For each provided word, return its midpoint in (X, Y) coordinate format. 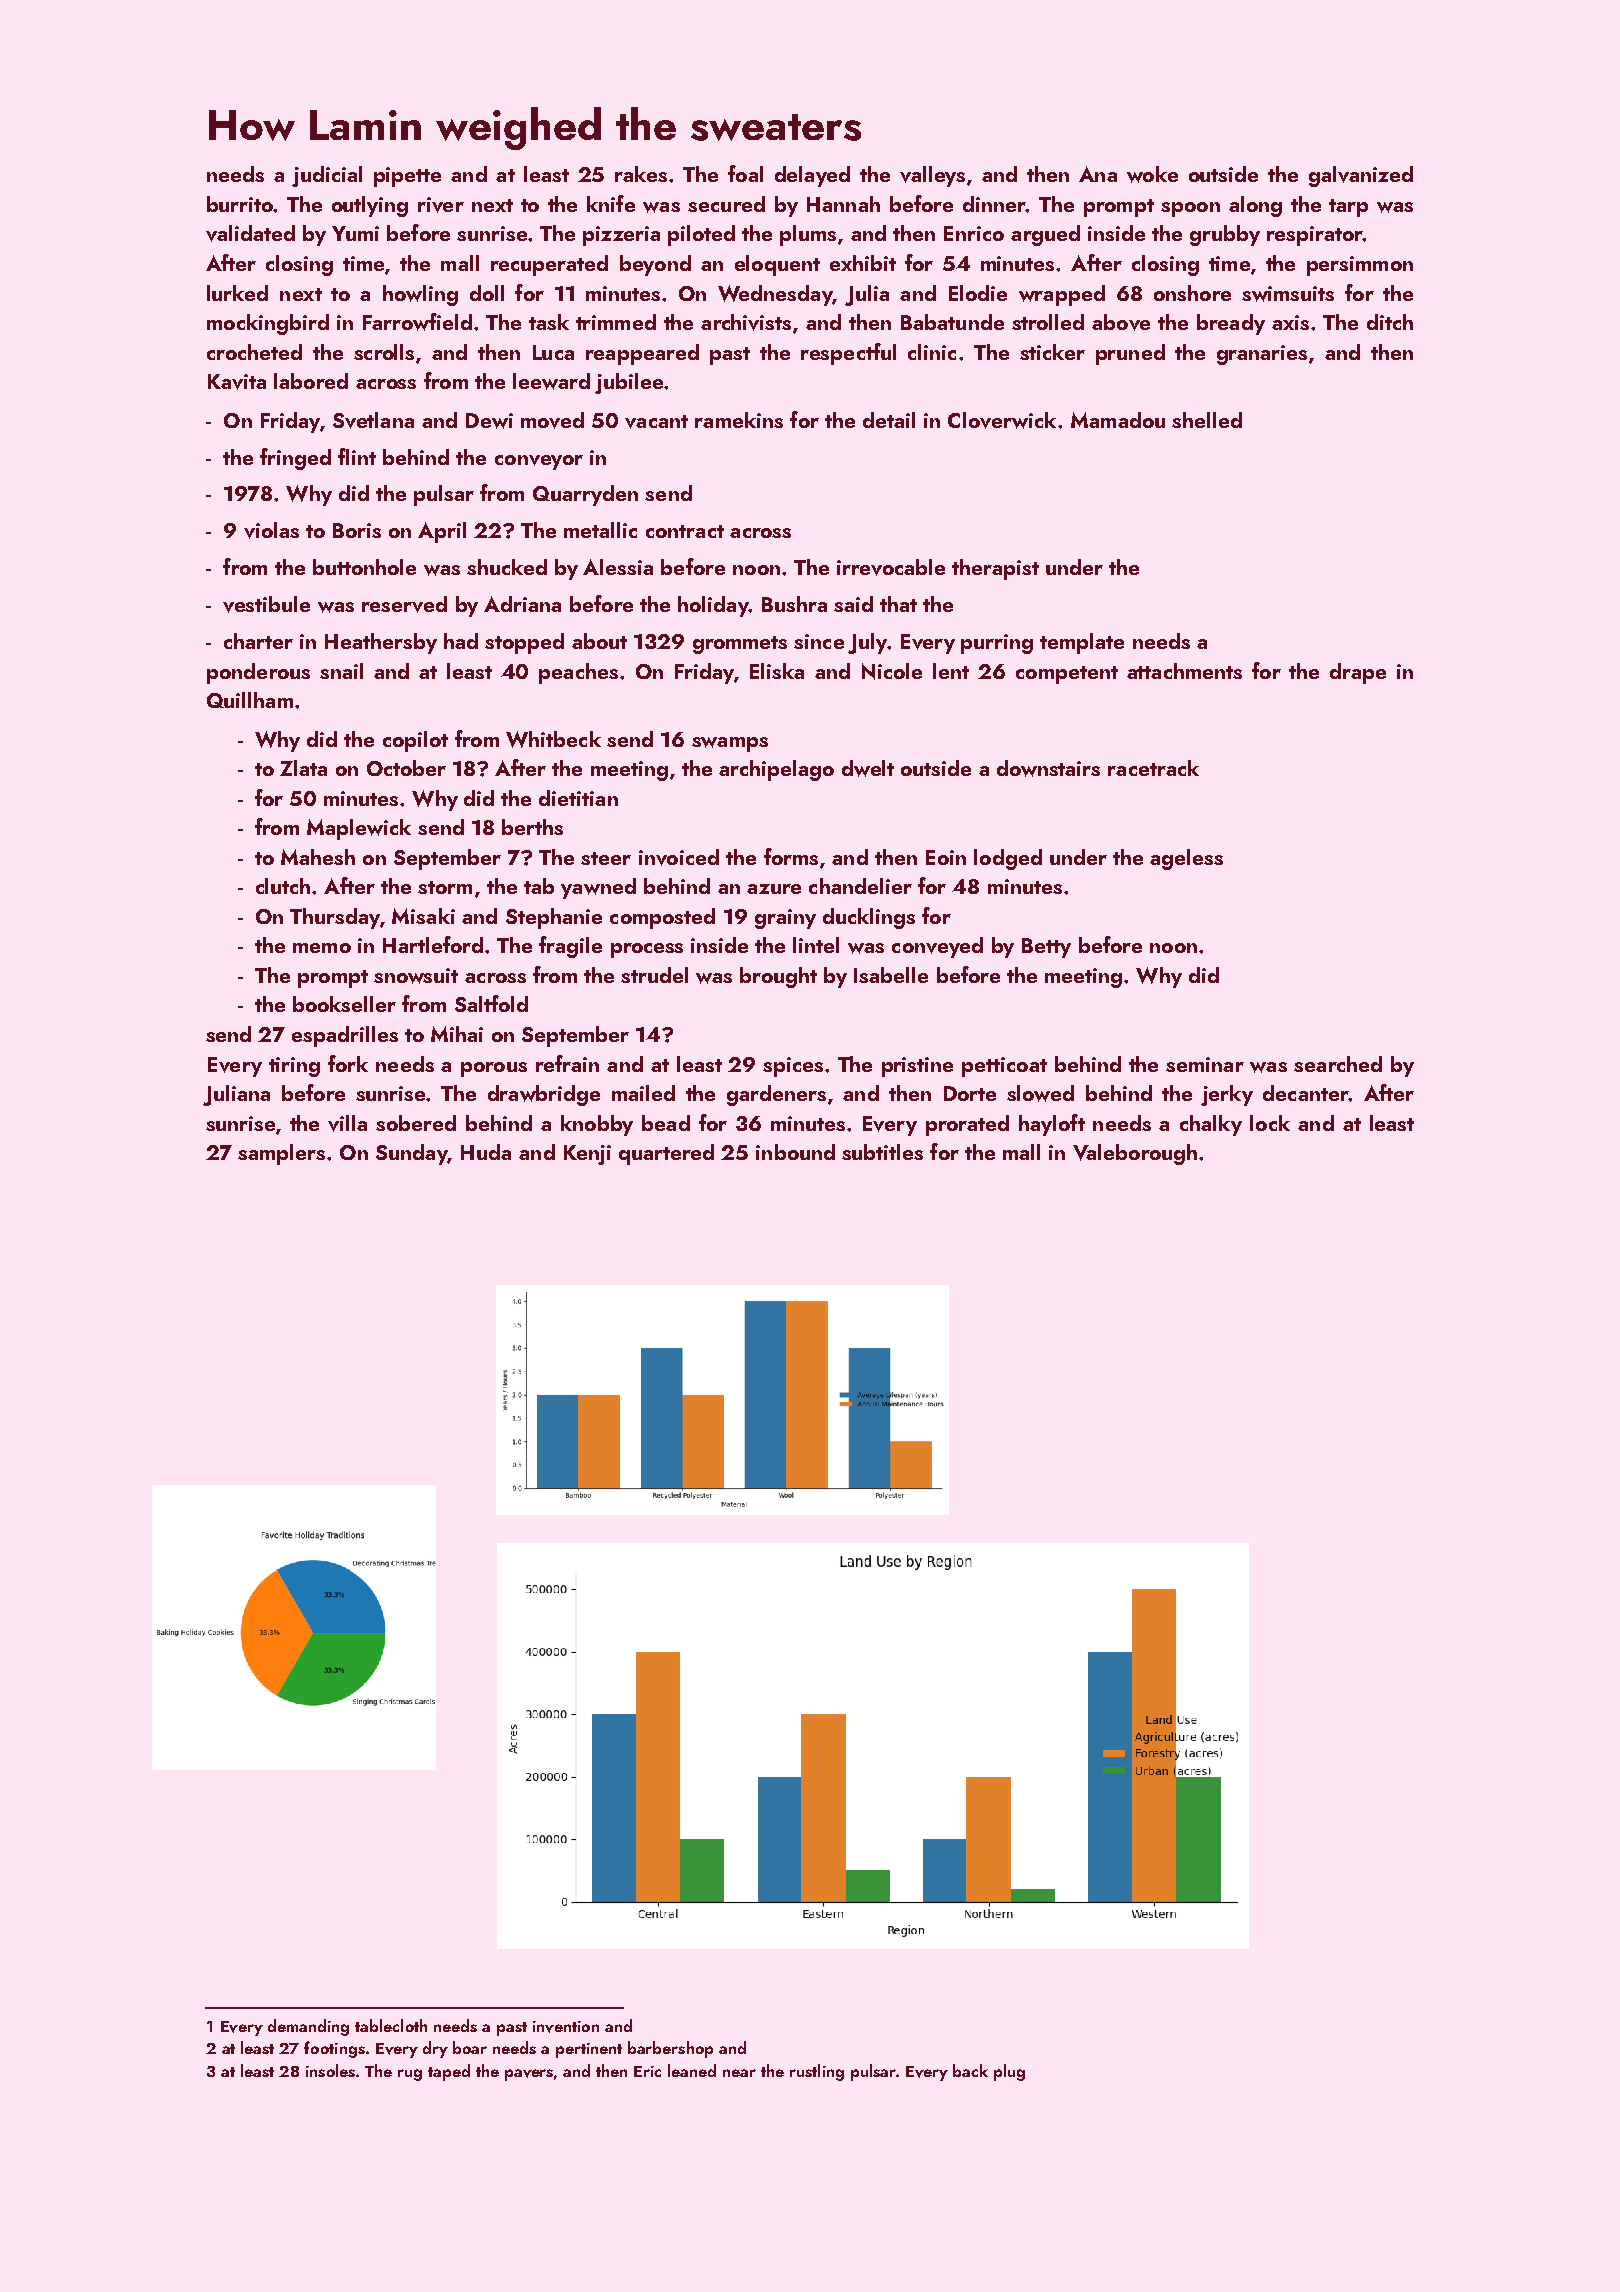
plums (808, 235)
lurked (237, 293)
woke (1152, 174)
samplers (281, 1154)
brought (778, 977)
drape (1358, 673)
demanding (308, 2027)
